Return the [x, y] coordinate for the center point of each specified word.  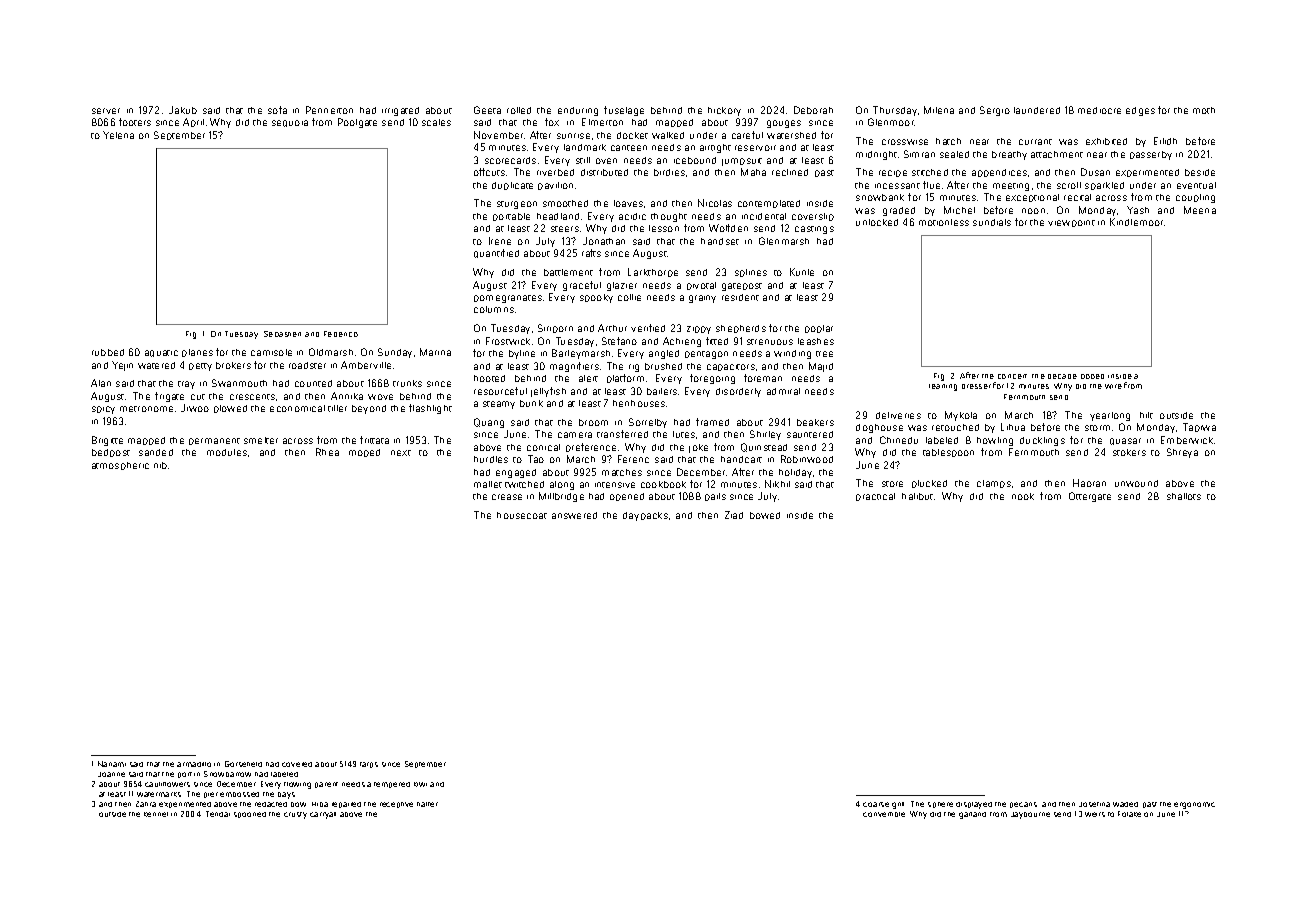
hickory [724, 111]
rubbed [108, 352]
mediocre [1099, 110]
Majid [821, 367]
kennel [156, 814]
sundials [992, 222]
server [106, 111]
